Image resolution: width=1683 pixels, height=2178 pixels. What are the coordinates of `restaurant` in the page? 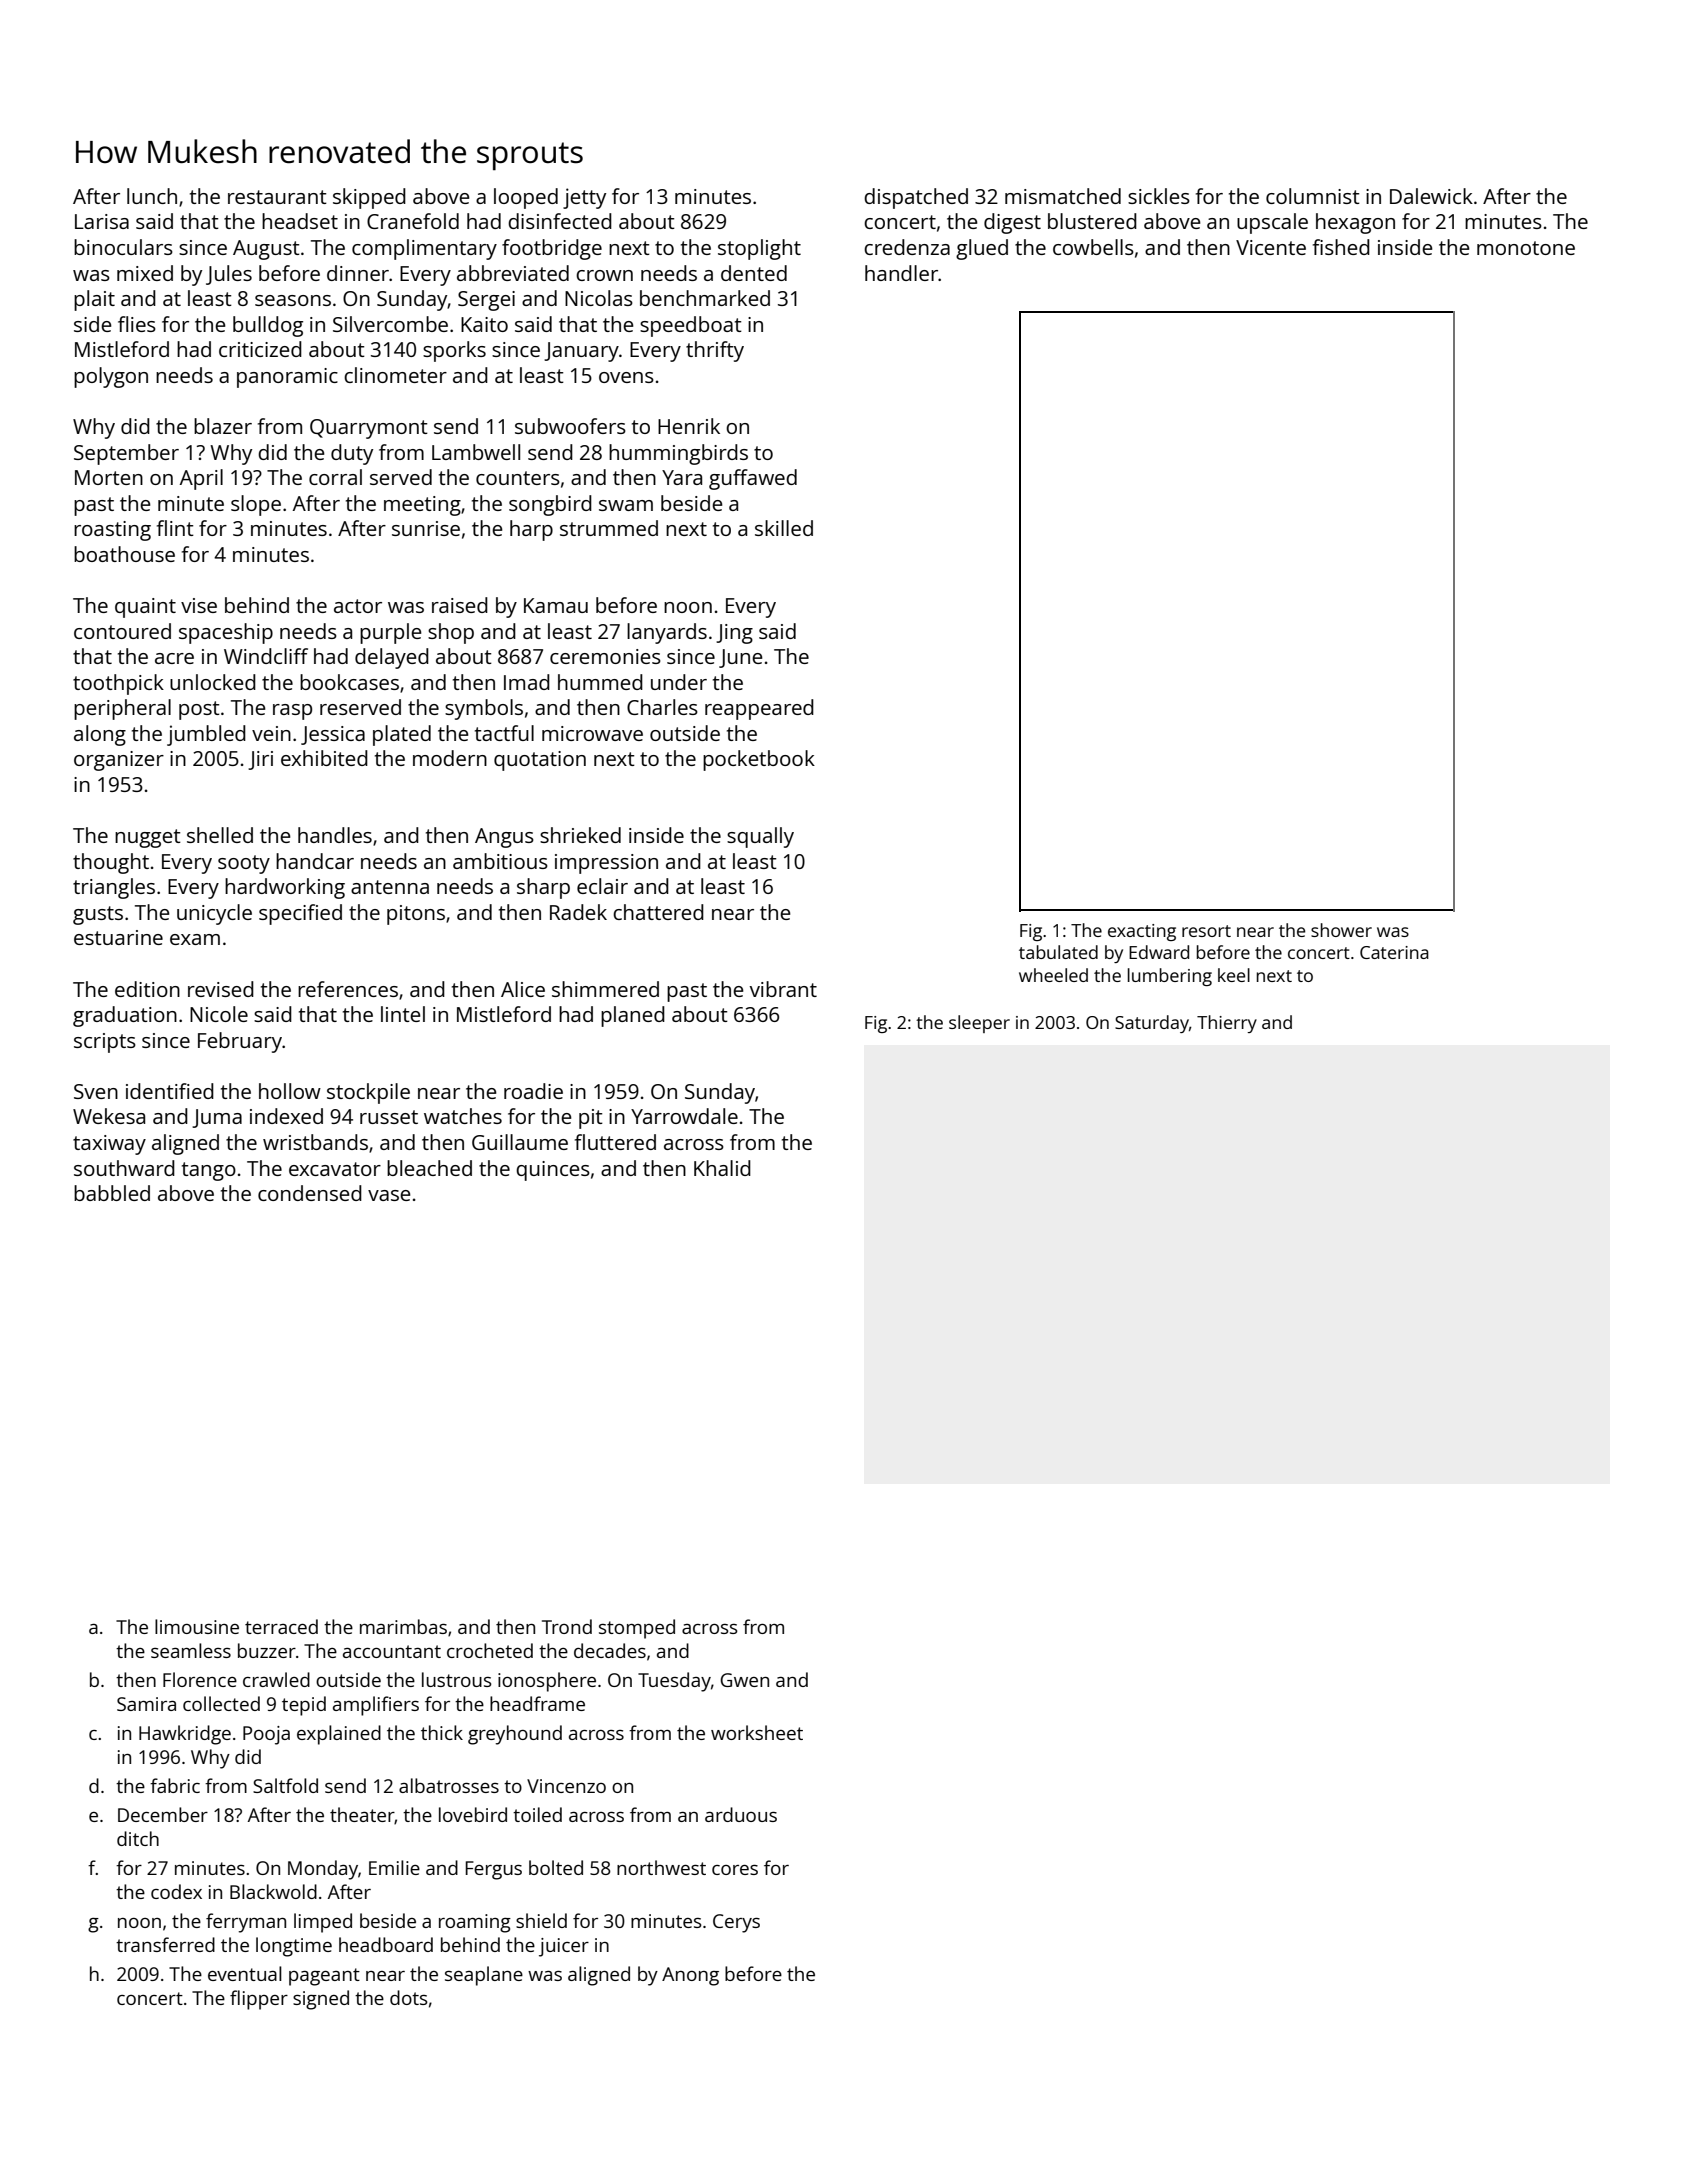 It's located at (277, 197).
